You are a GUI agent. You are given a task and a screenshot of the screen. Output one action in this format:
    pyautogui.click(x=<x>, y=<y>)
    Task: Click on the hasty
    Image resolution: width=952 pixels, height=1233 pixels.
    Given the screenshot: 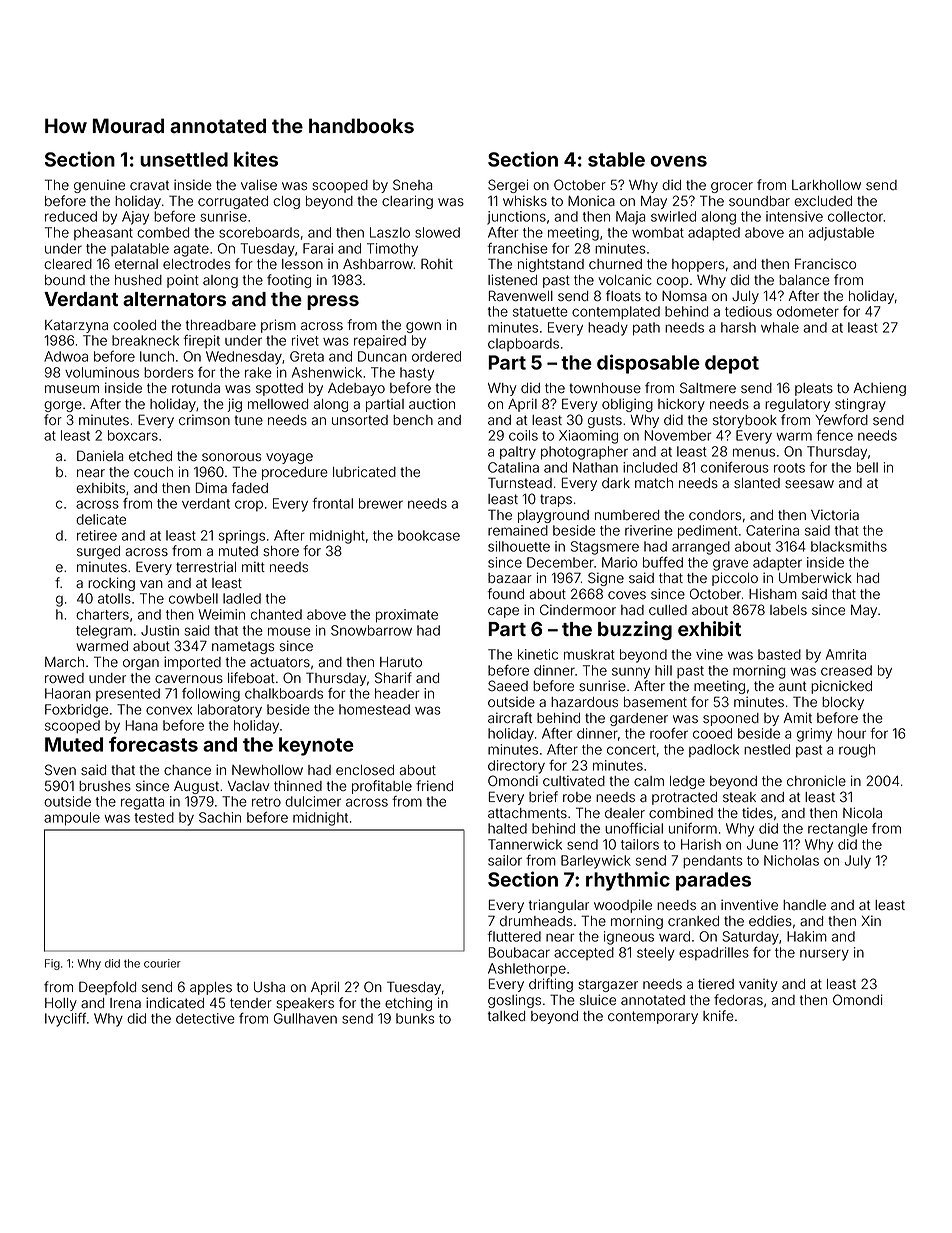 What is the action you would take?
    pyautogui.click(x=417, y=374)
